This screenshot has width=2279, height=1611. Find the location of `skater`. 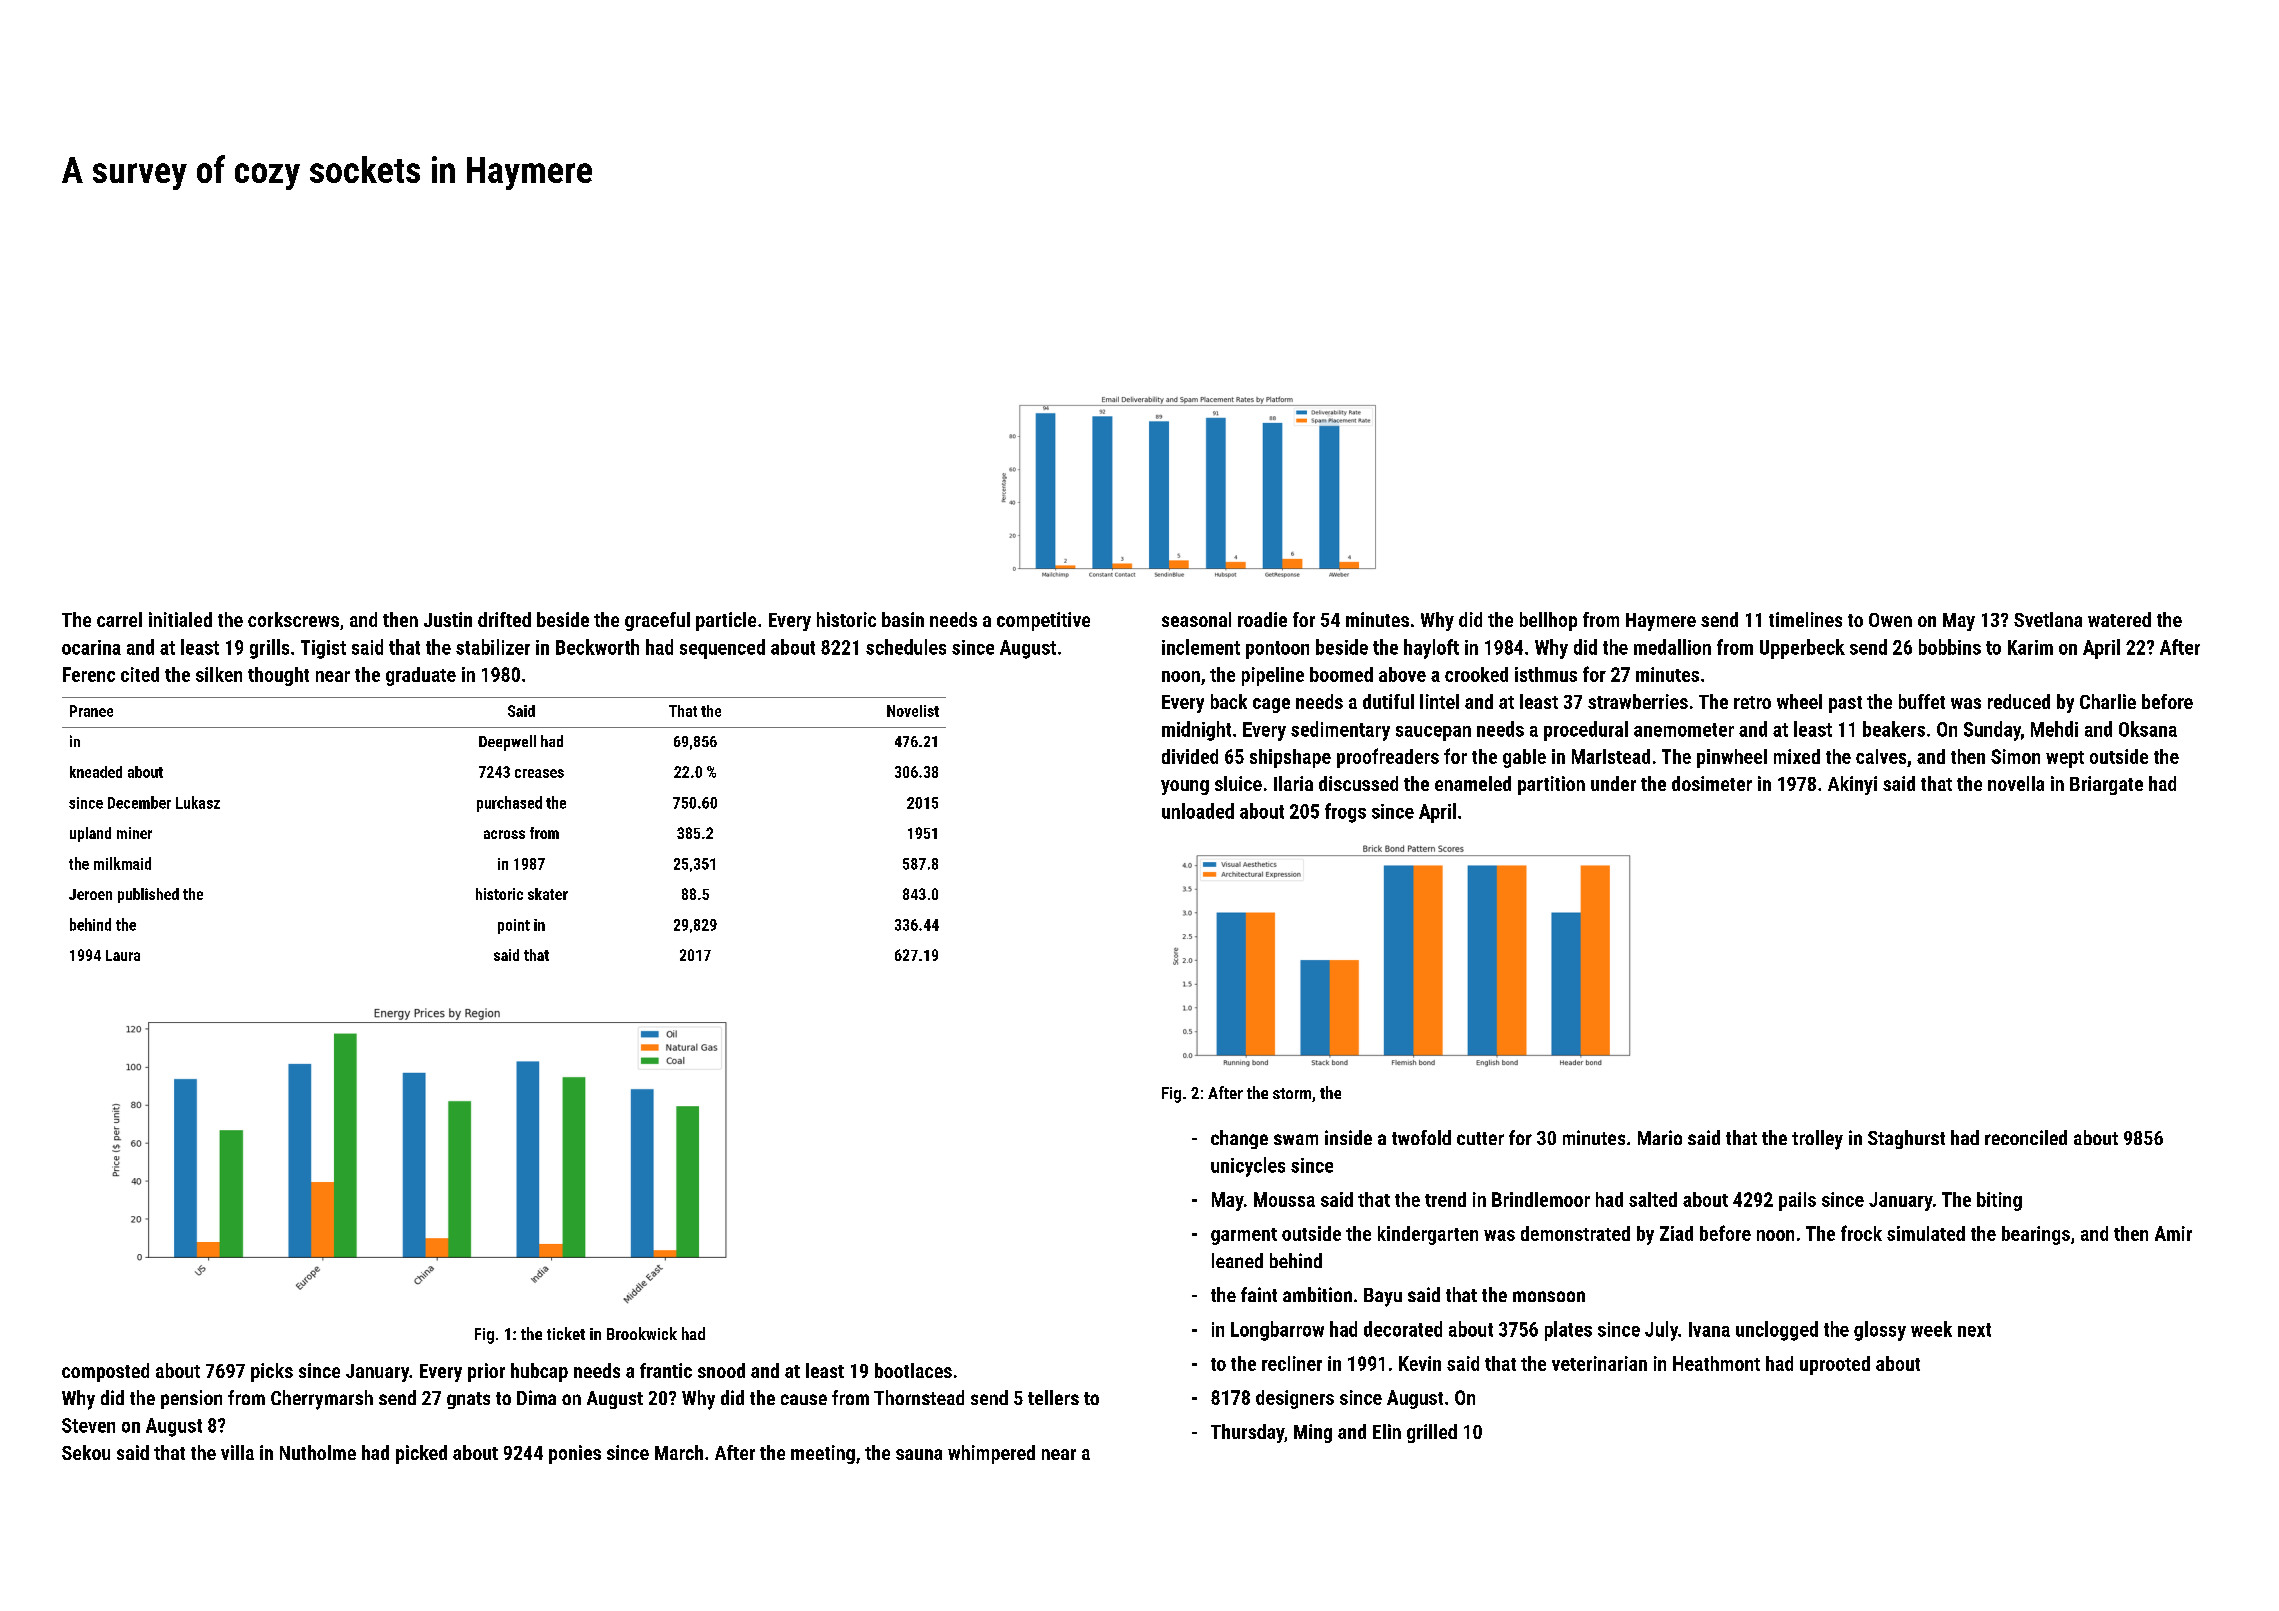

skater is located at coordinates (548, 894).
